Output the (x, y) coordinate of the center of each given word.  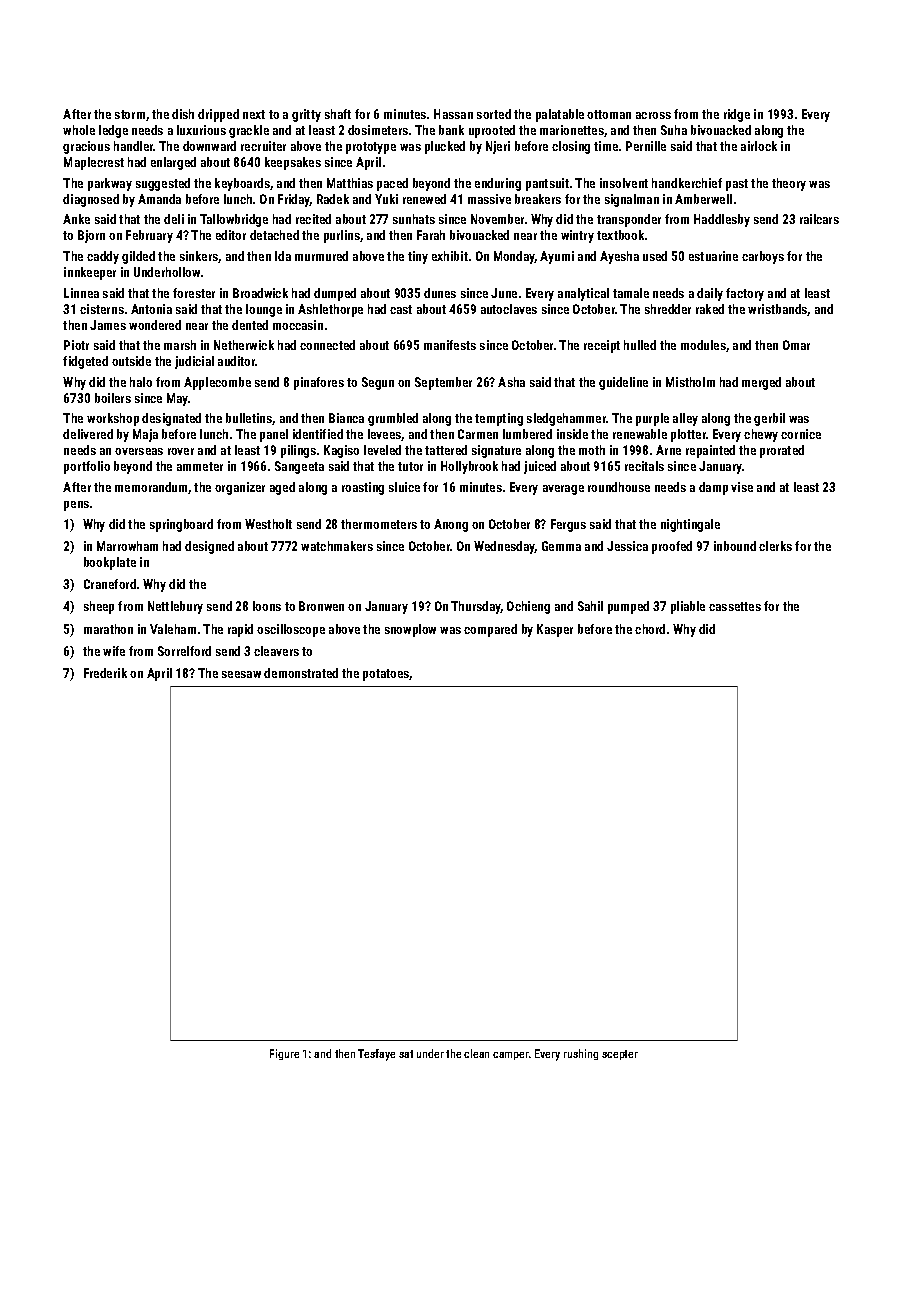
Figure (284, 1054)
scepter (620, 1055)
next (254, 114)
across (653, 115)
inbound (735, 546)
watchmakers (337, 546)
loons (267, 606)
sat (406, 1054)
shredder (668, 309)
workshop (113, 419)
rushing (581, 1054)
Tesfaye (376, 1055)
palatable (560, 115)
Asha (511, 382)
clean (476, 1053)
